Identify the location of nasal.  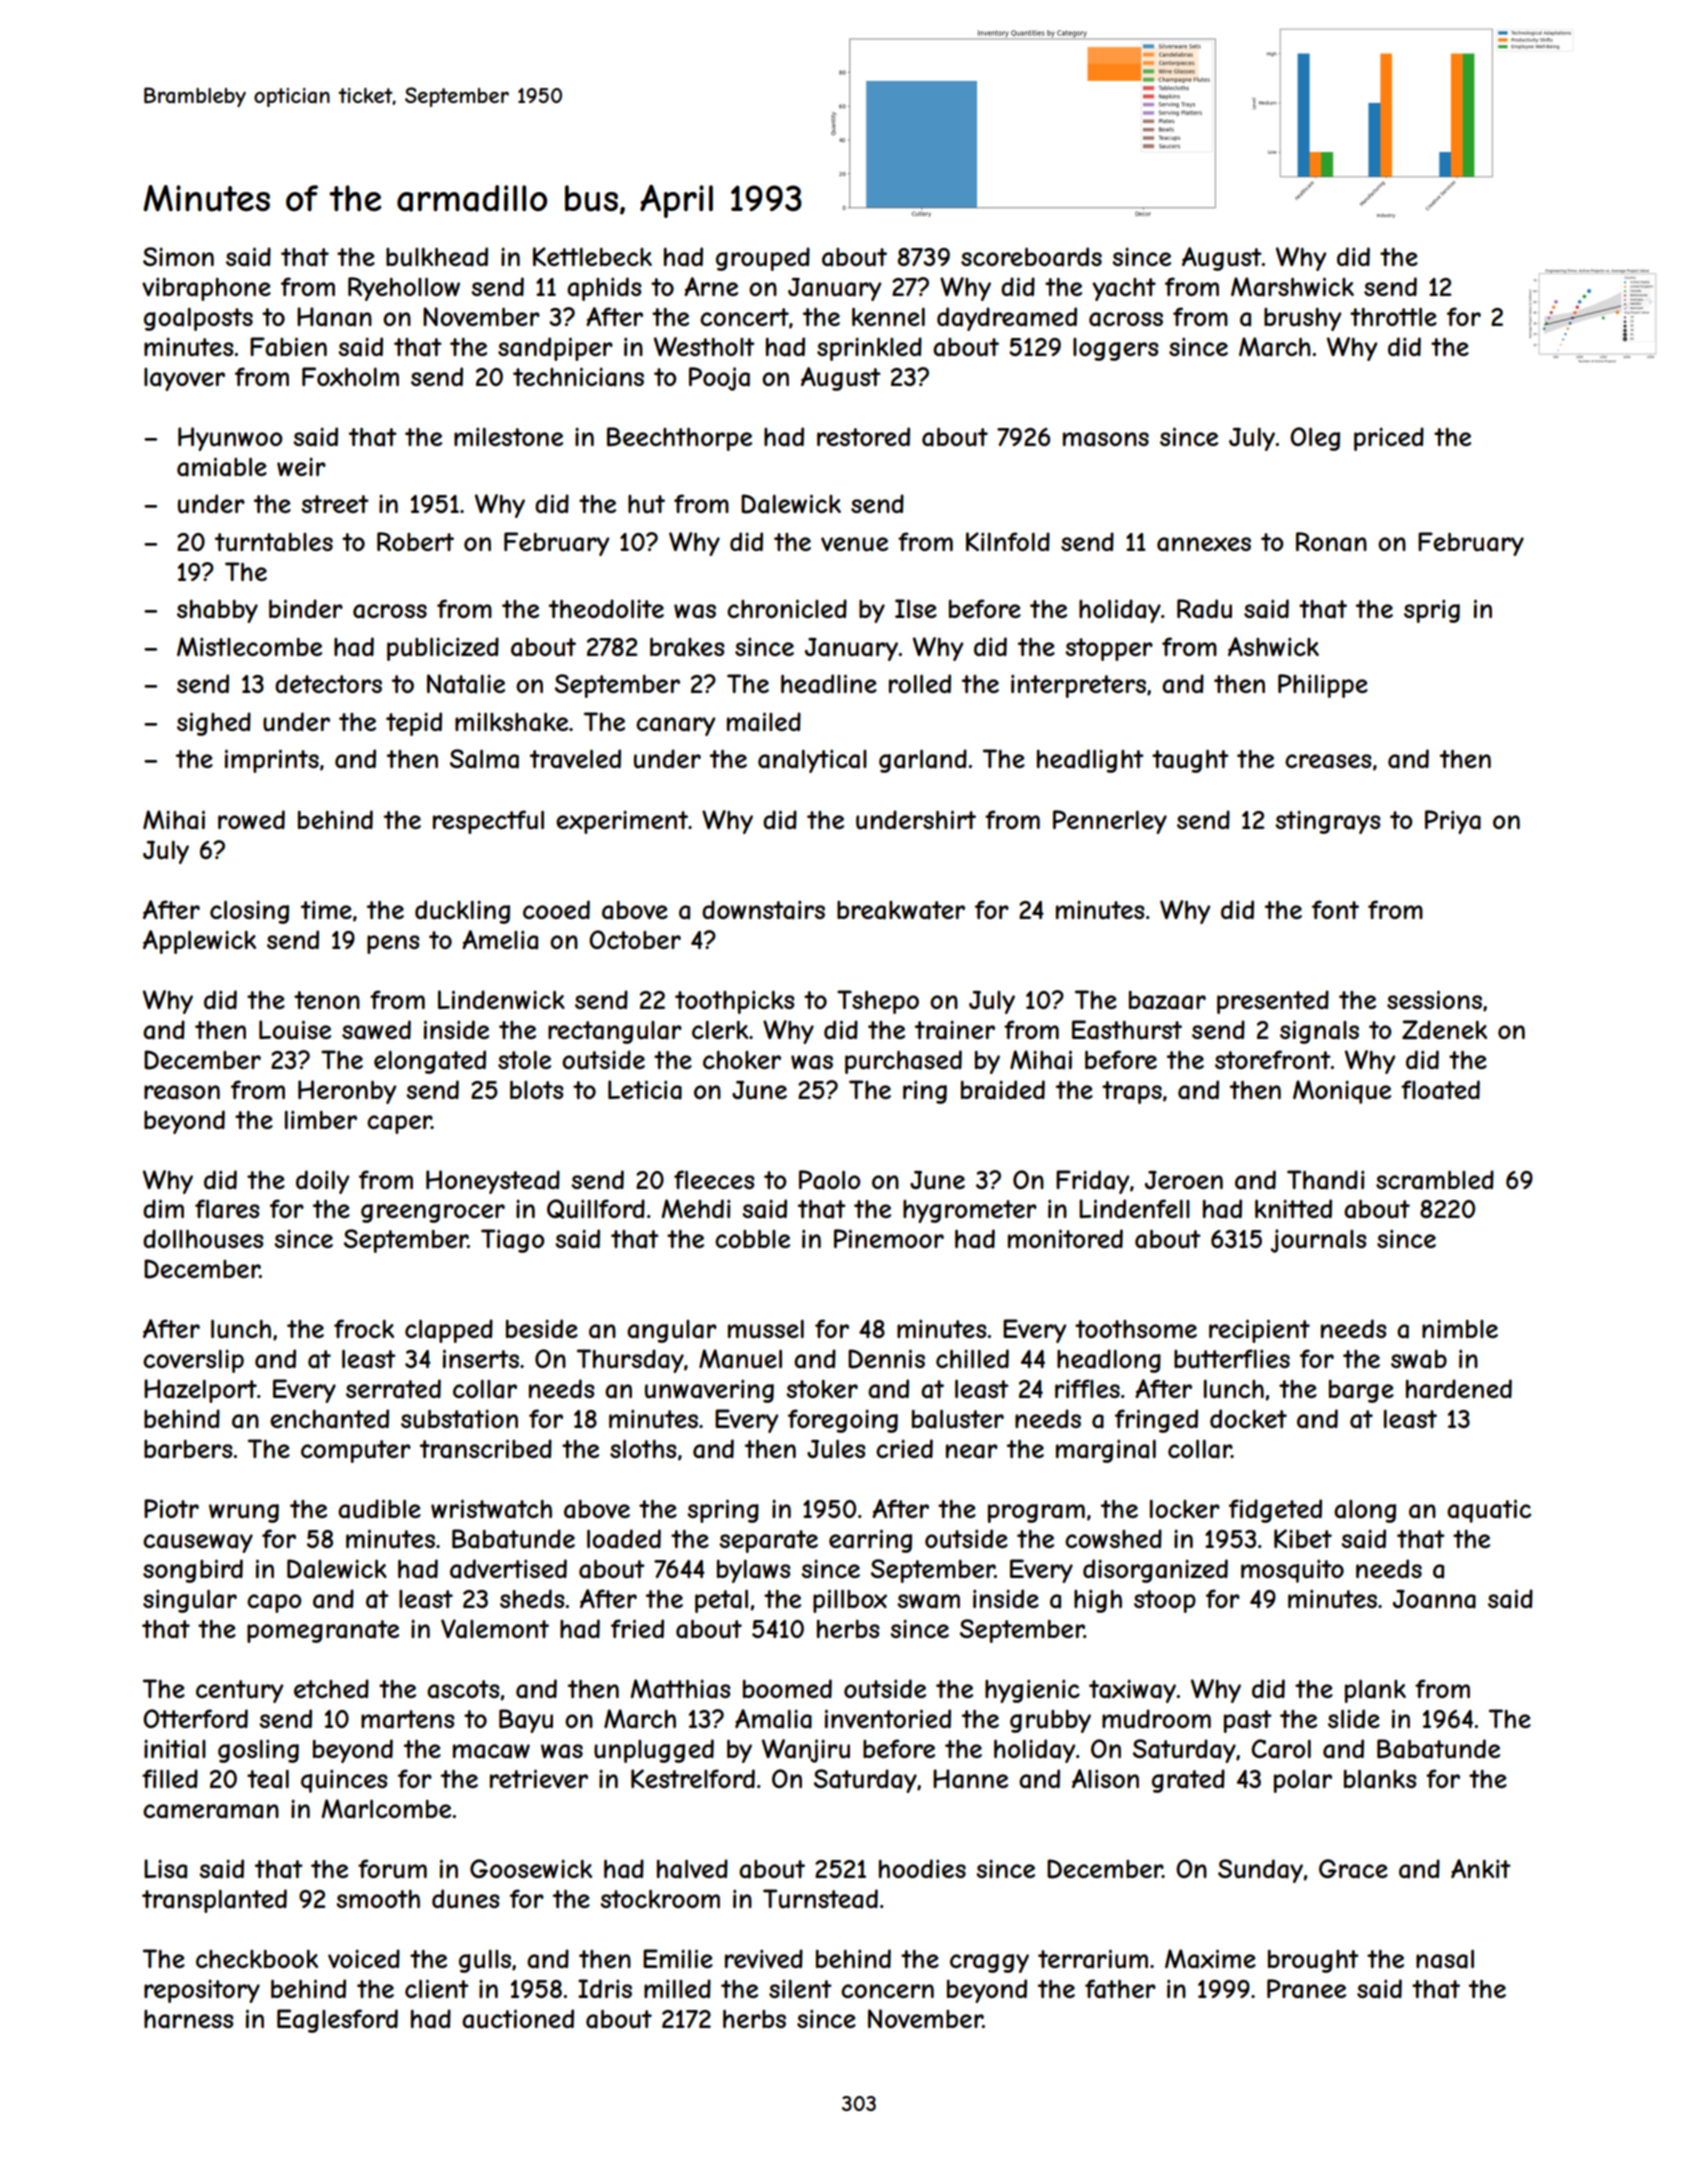
(1445, 1959).
